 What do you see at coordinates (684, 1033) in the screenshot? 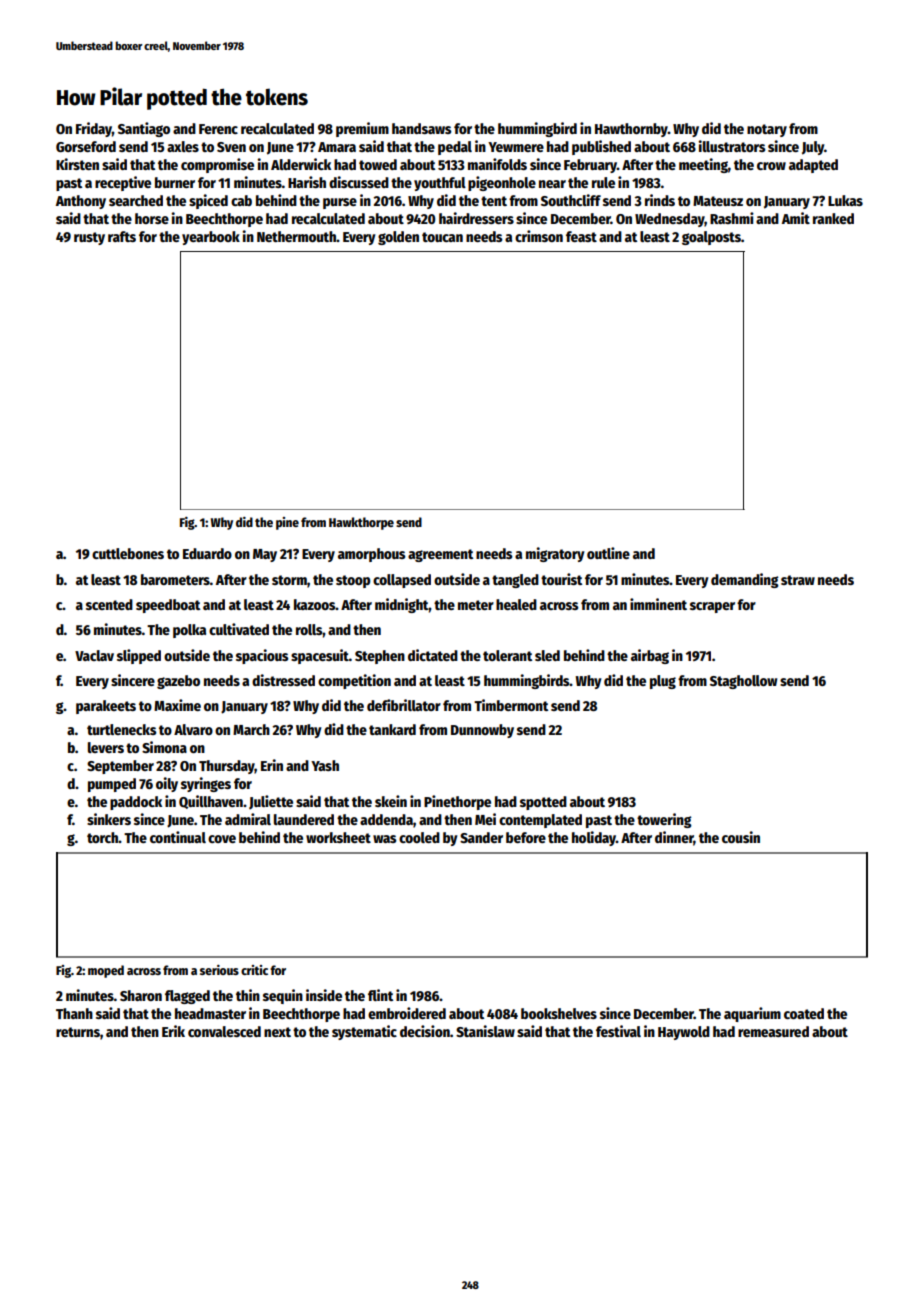
I see `Haywold` at bounding box center [684, 1033].
